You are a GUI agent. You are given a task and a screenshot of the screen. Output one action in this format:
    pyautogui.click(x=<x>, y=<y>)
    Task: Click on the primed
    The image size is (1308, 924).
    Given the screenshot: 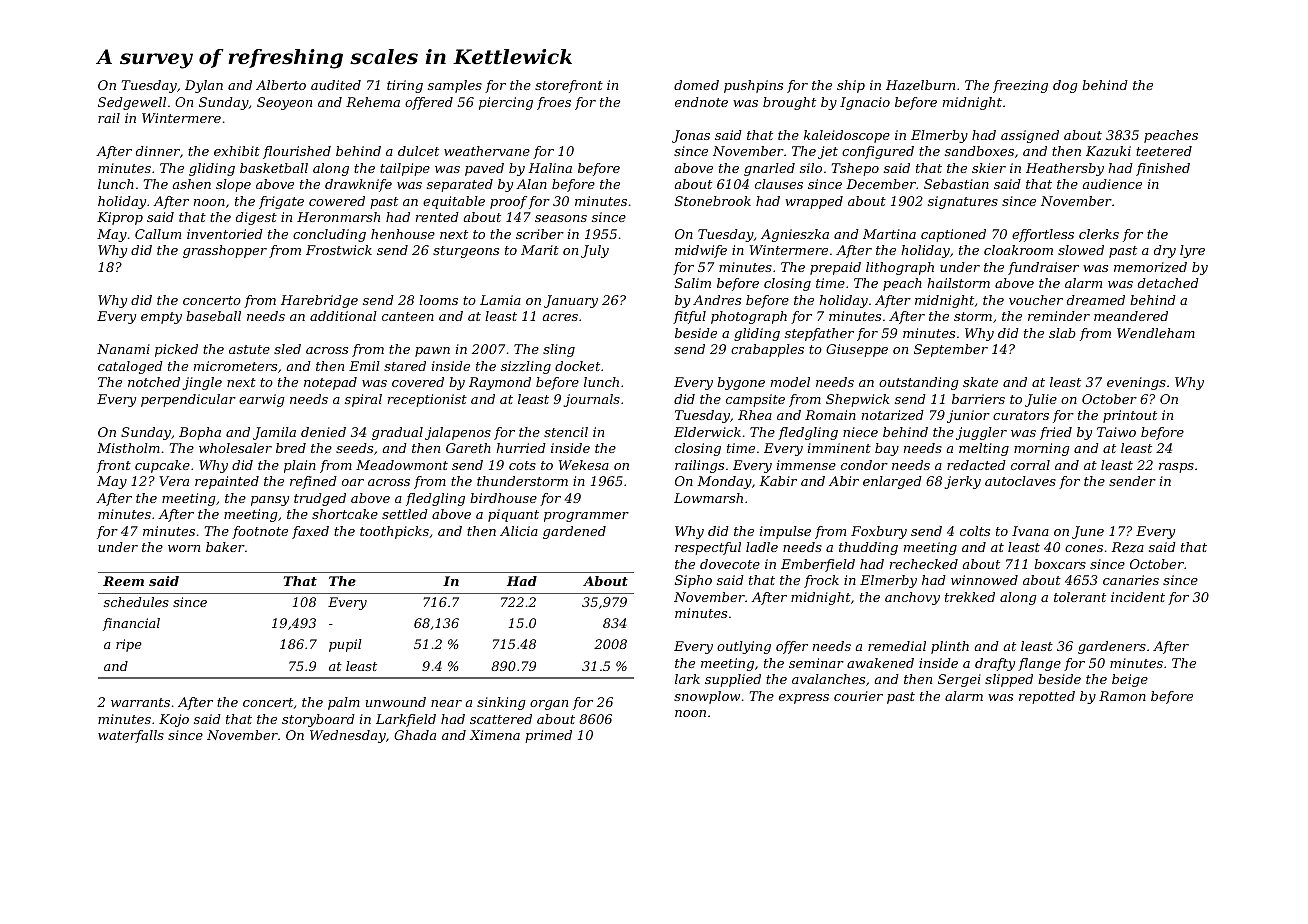 What is the action you would take?
    pyautogui.click(x=548, y=736)
